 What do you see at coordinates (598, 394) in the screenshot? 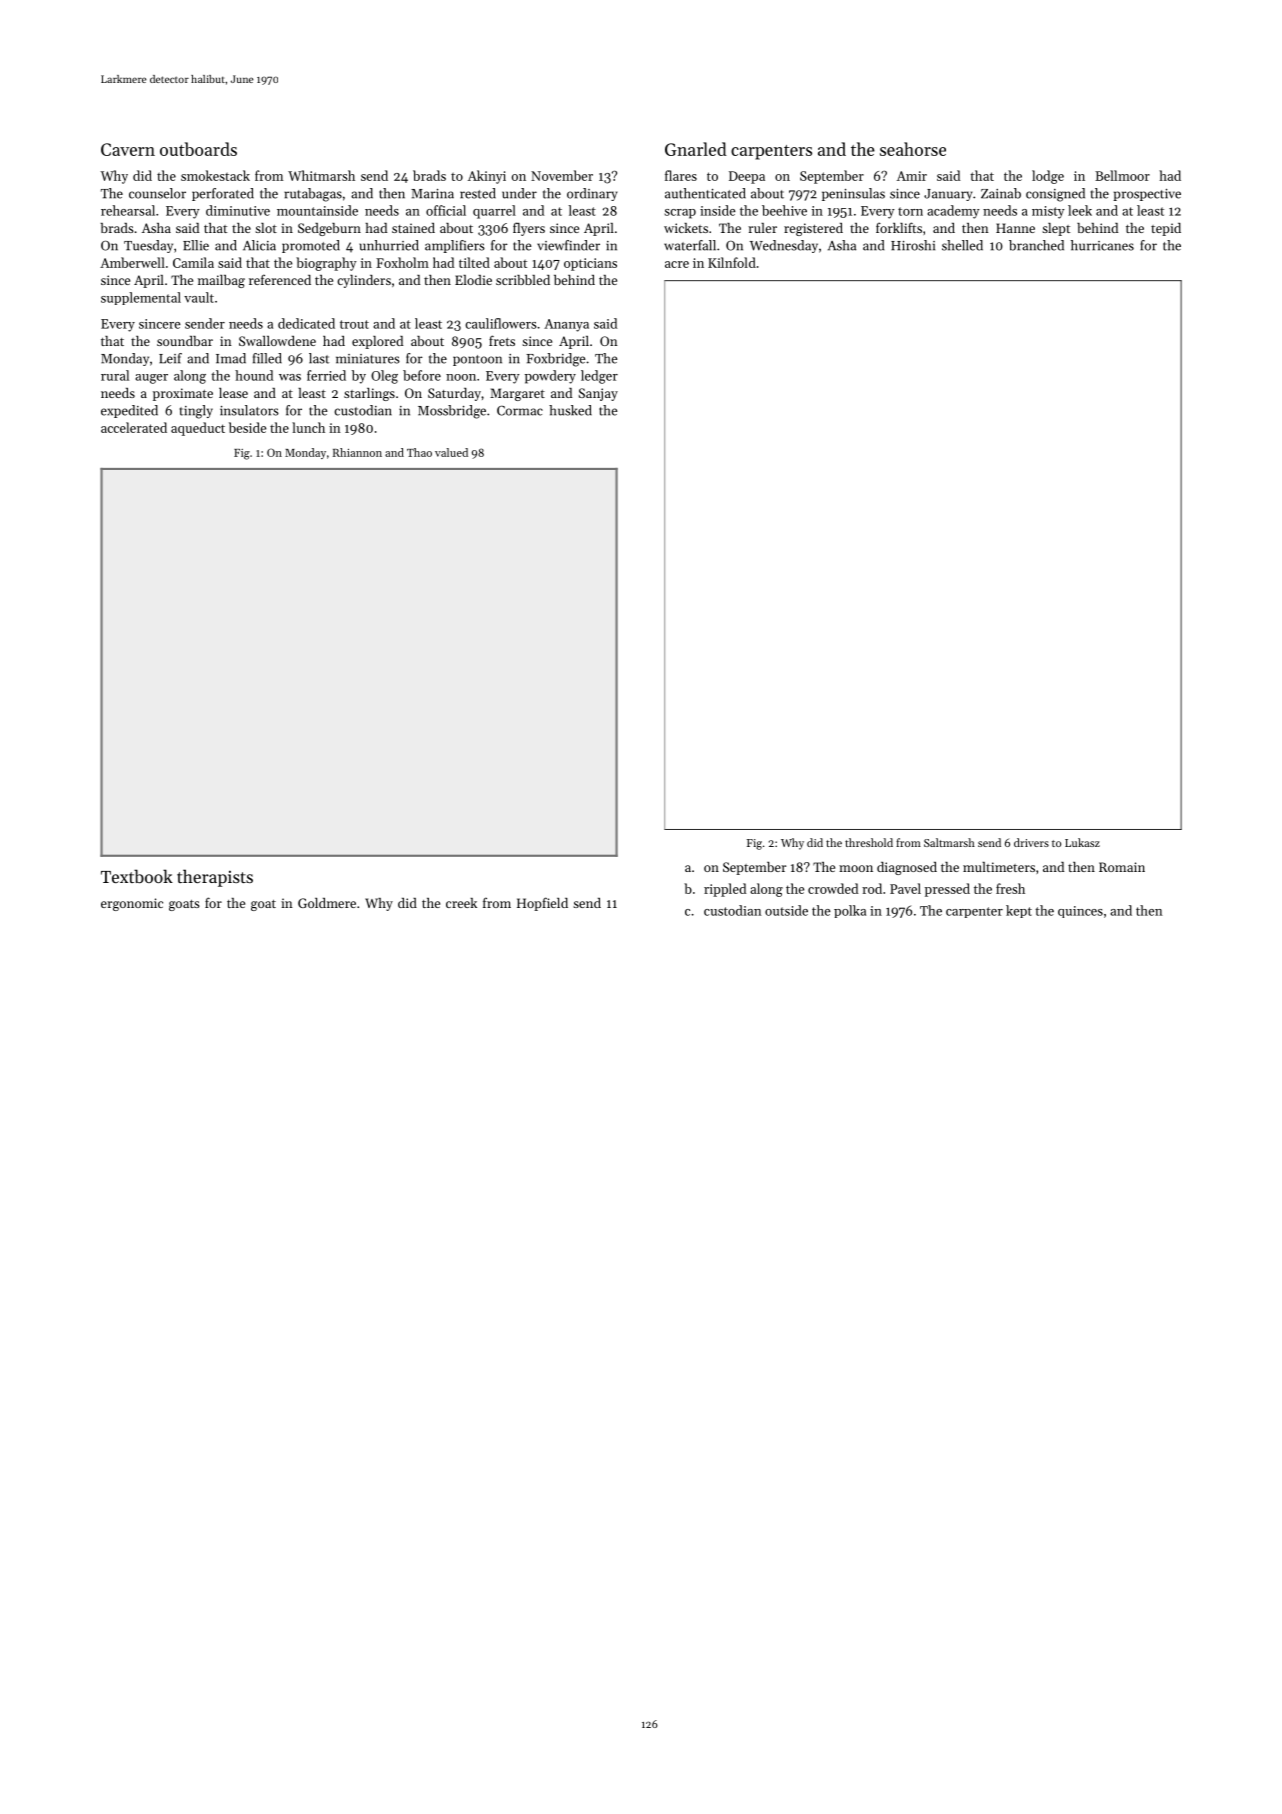
I see `Sanjay` at bounding box center [598, 394].
